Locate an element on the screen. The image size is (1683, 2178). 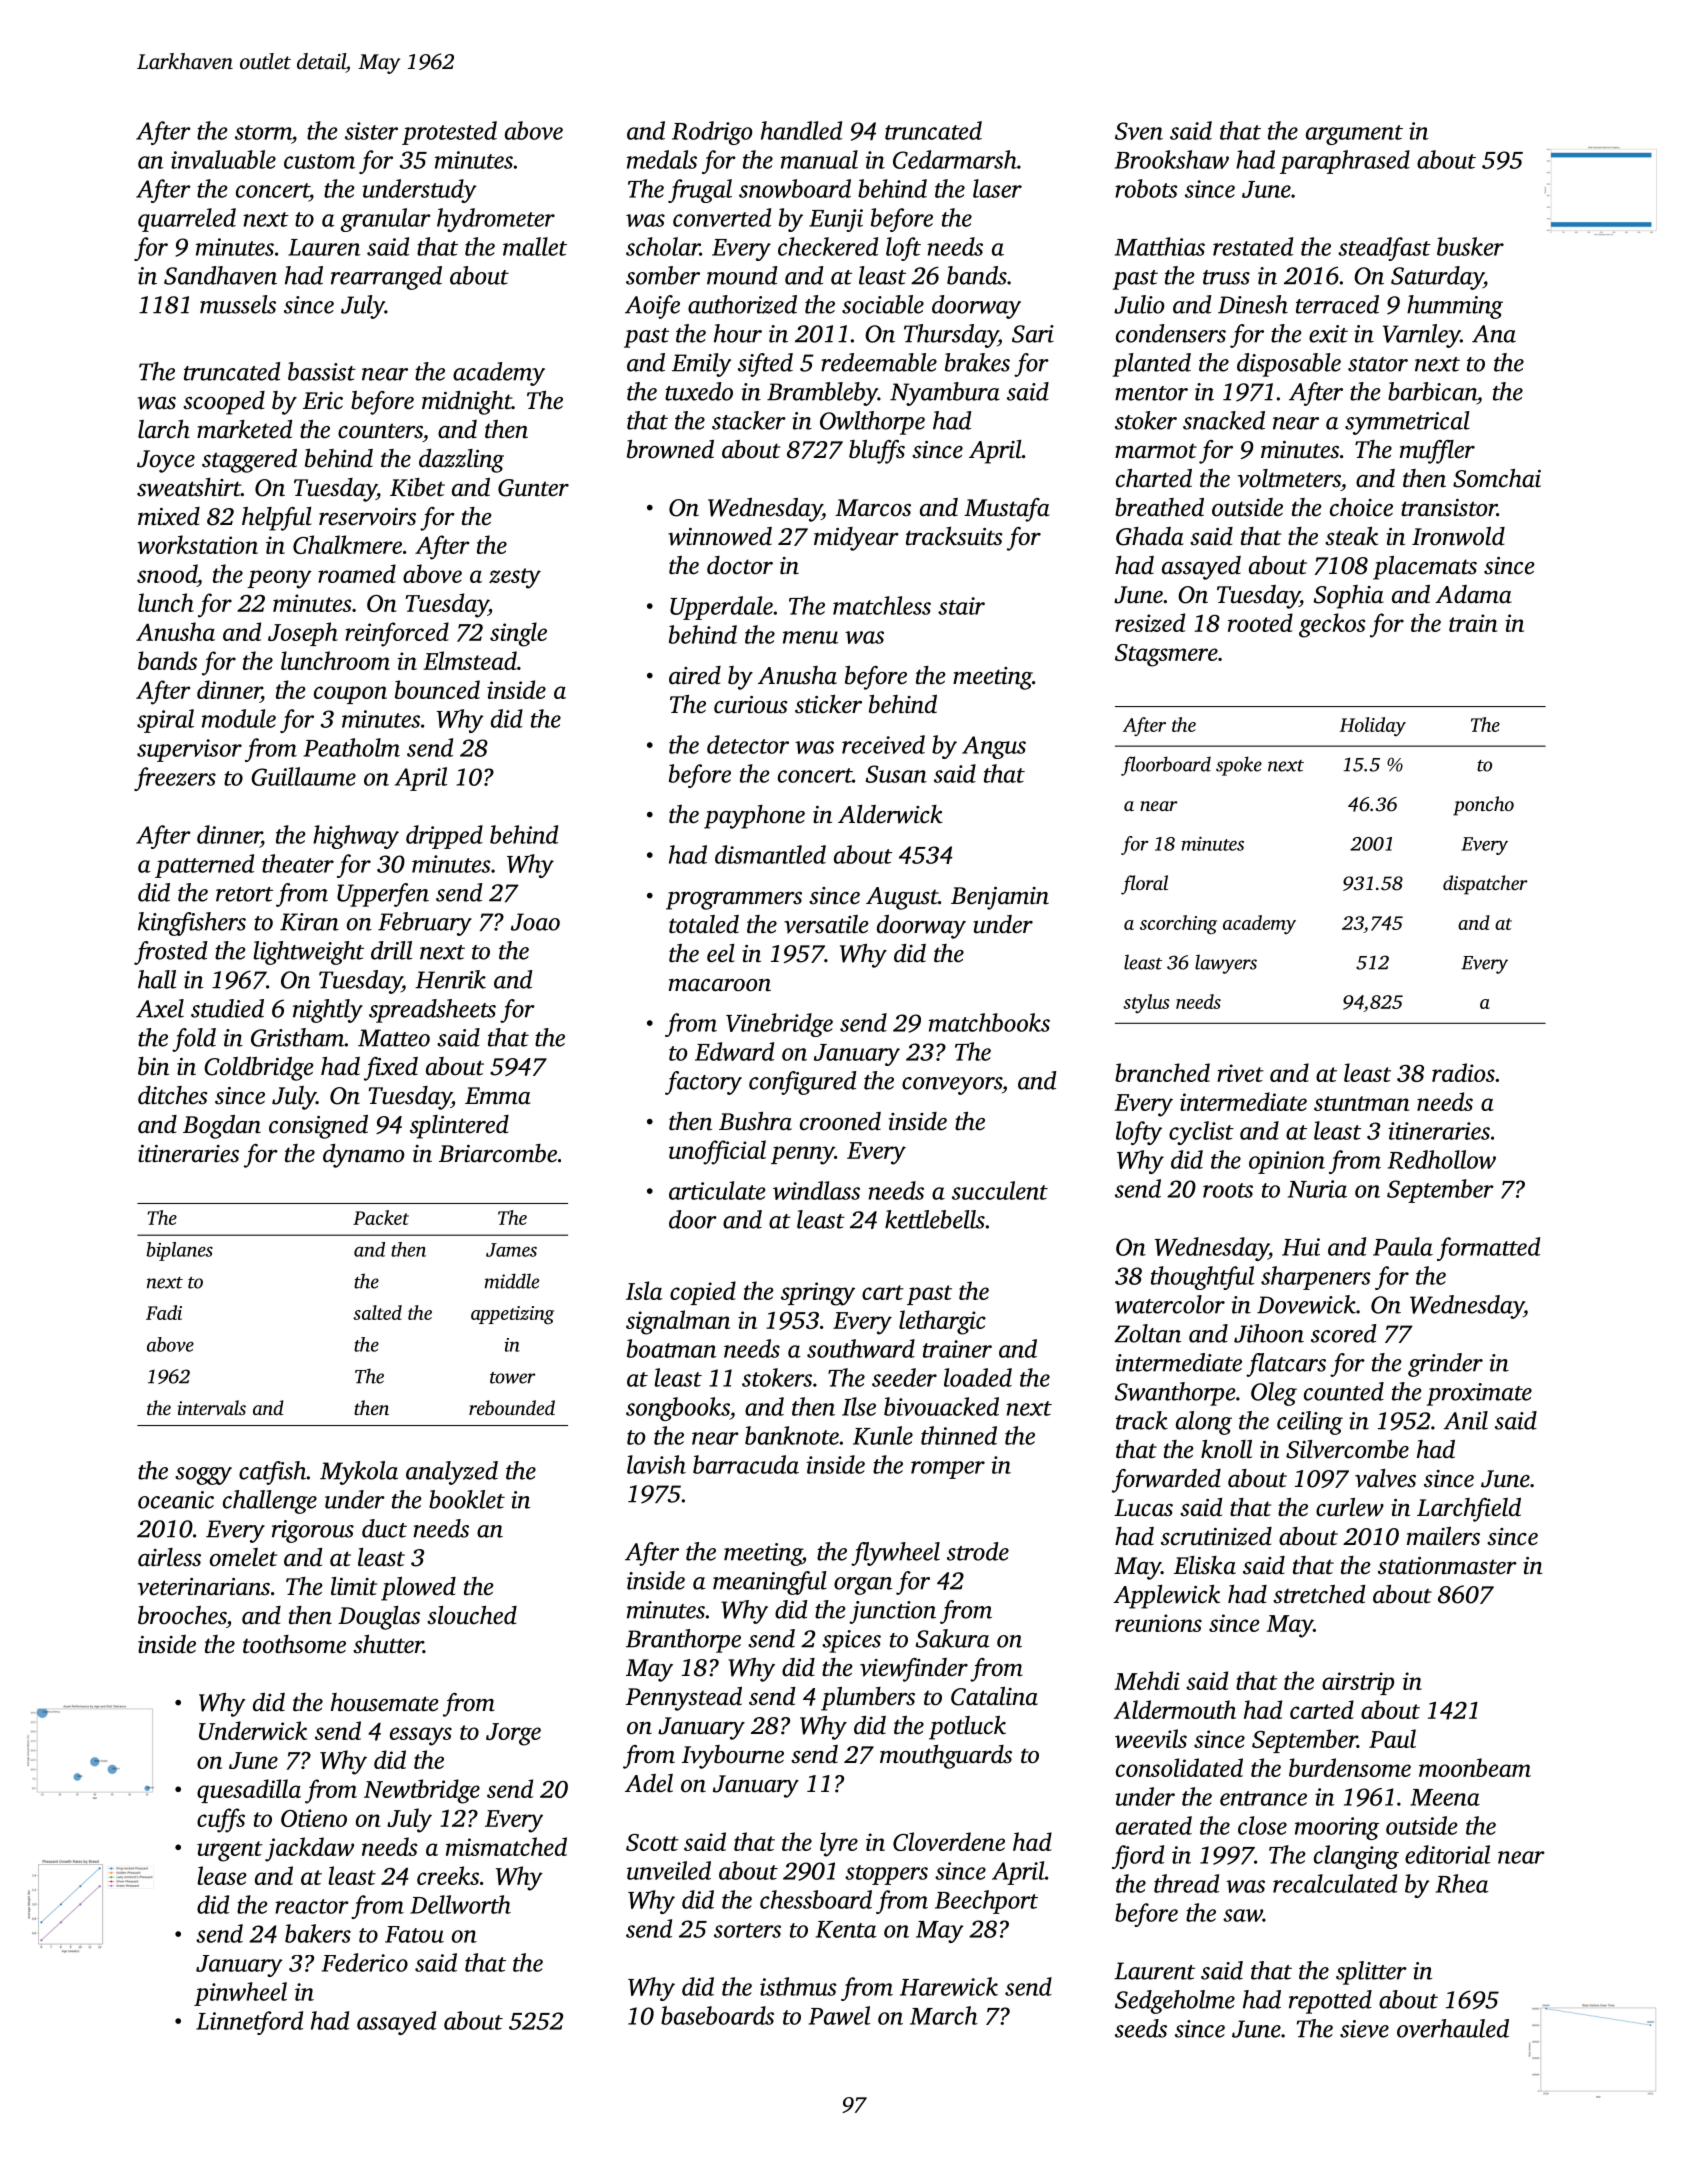
Sven is located at coordinates (1139, 131).
